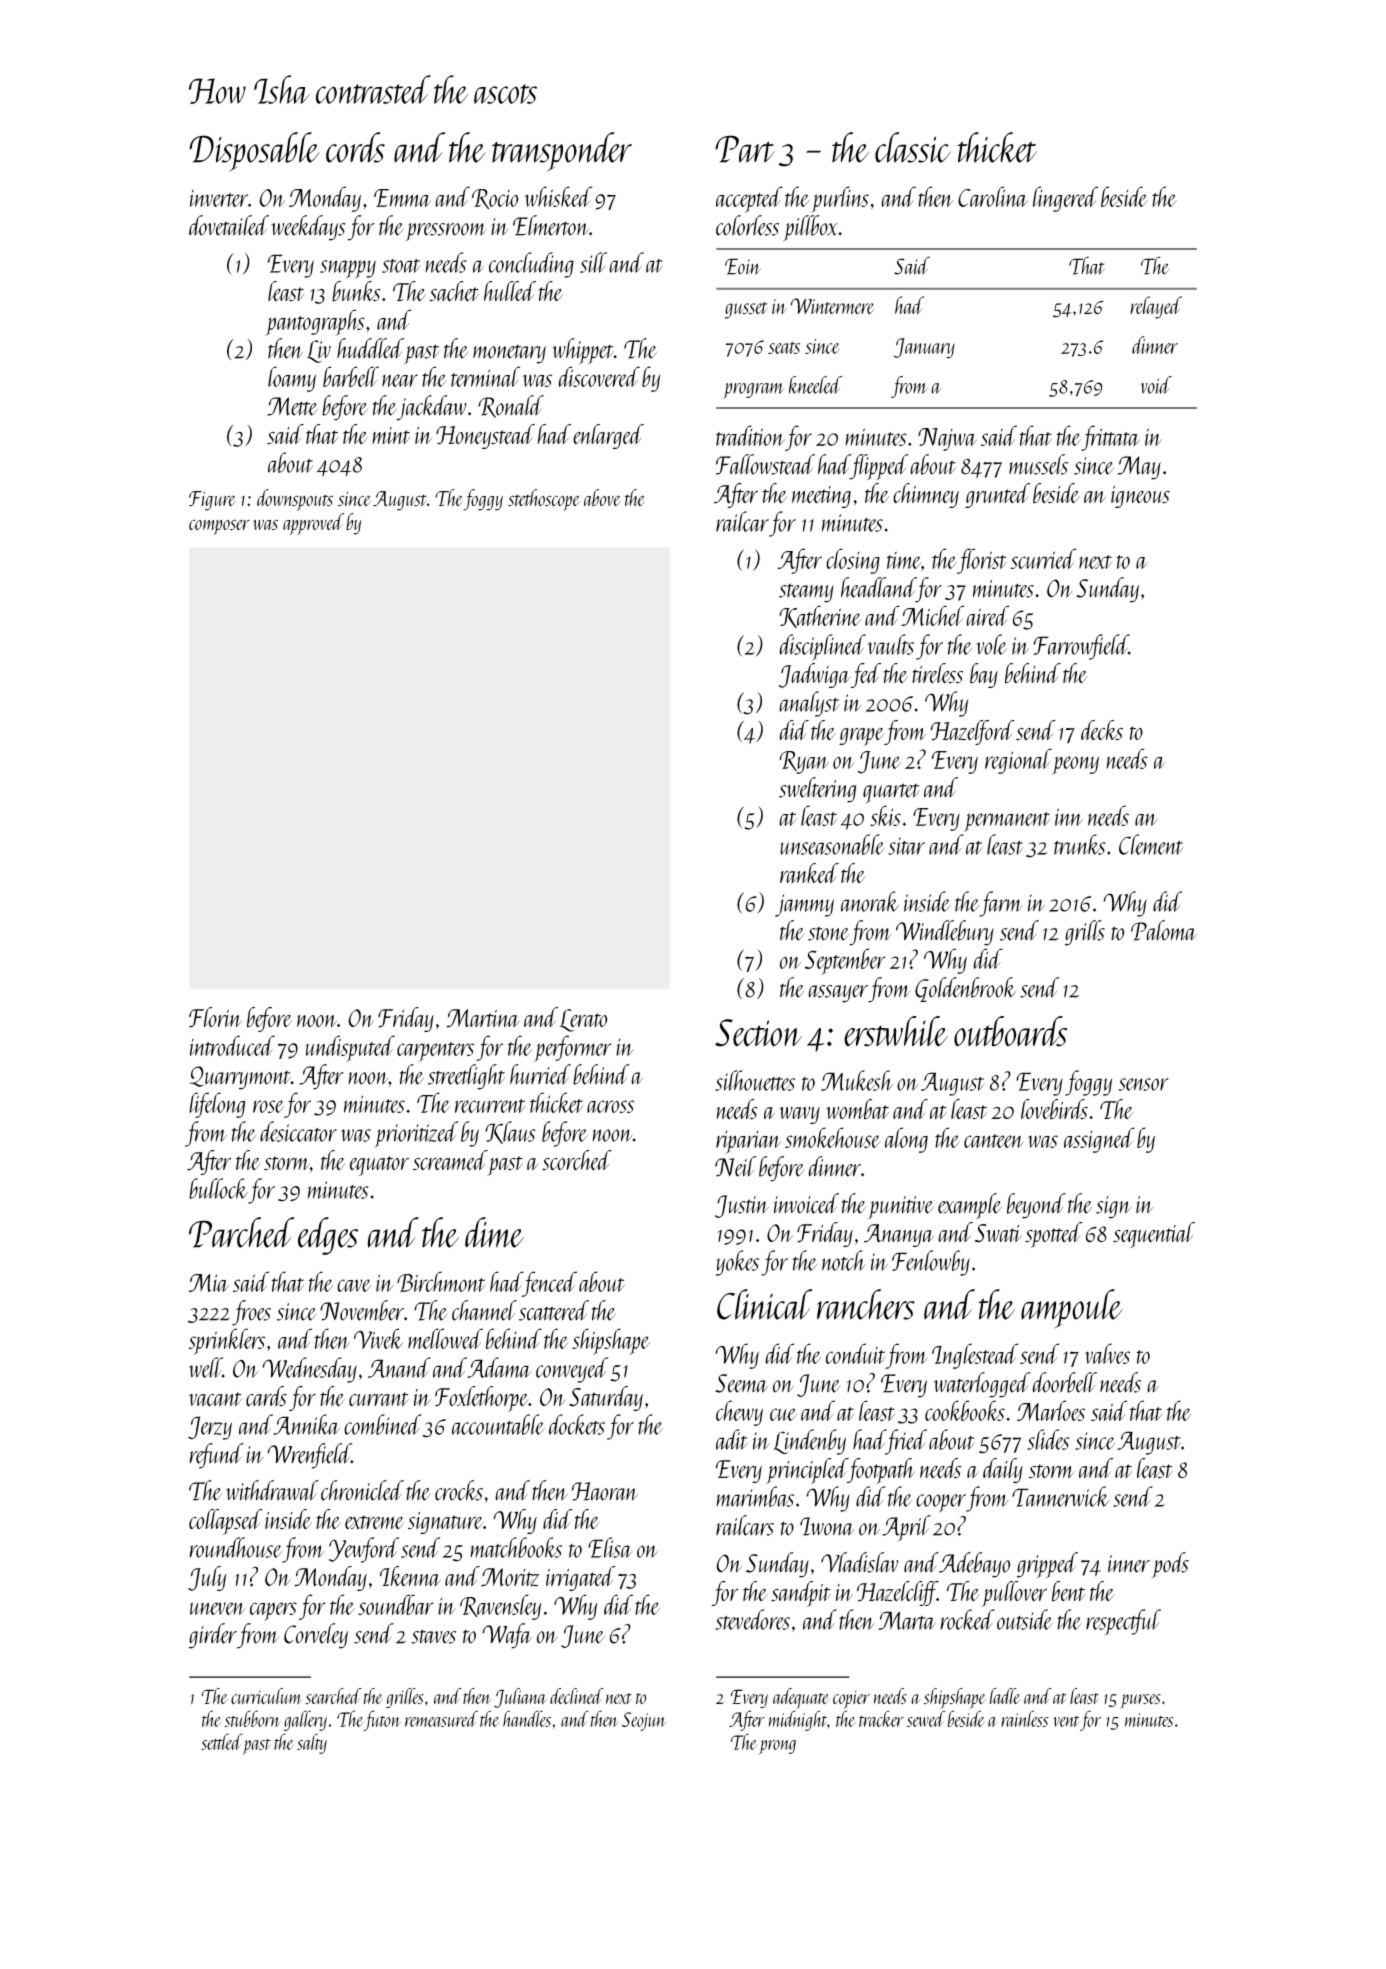 The image size is (1386, 1969). I want to click on relayed, so click(1156, 307).
